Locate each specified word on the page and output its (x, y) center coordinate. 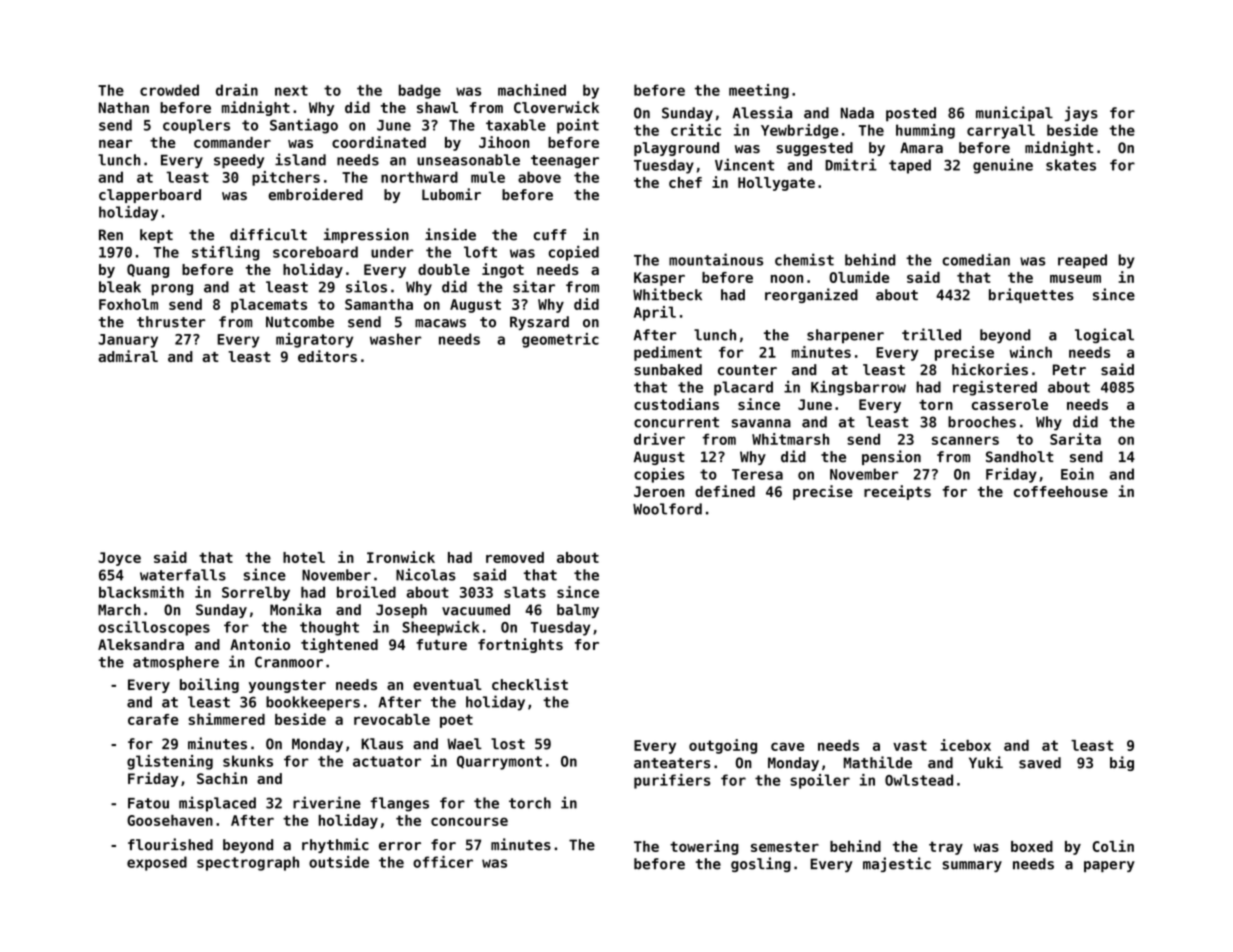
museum (1075, 279)
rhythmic (335, 845)
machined (532, 90)
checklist (530, 684)
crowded (169, 90)
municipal (1014, 114)
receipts (897, 492)
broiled (366, 592)
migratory (314, 340)
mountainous (716, 259)
